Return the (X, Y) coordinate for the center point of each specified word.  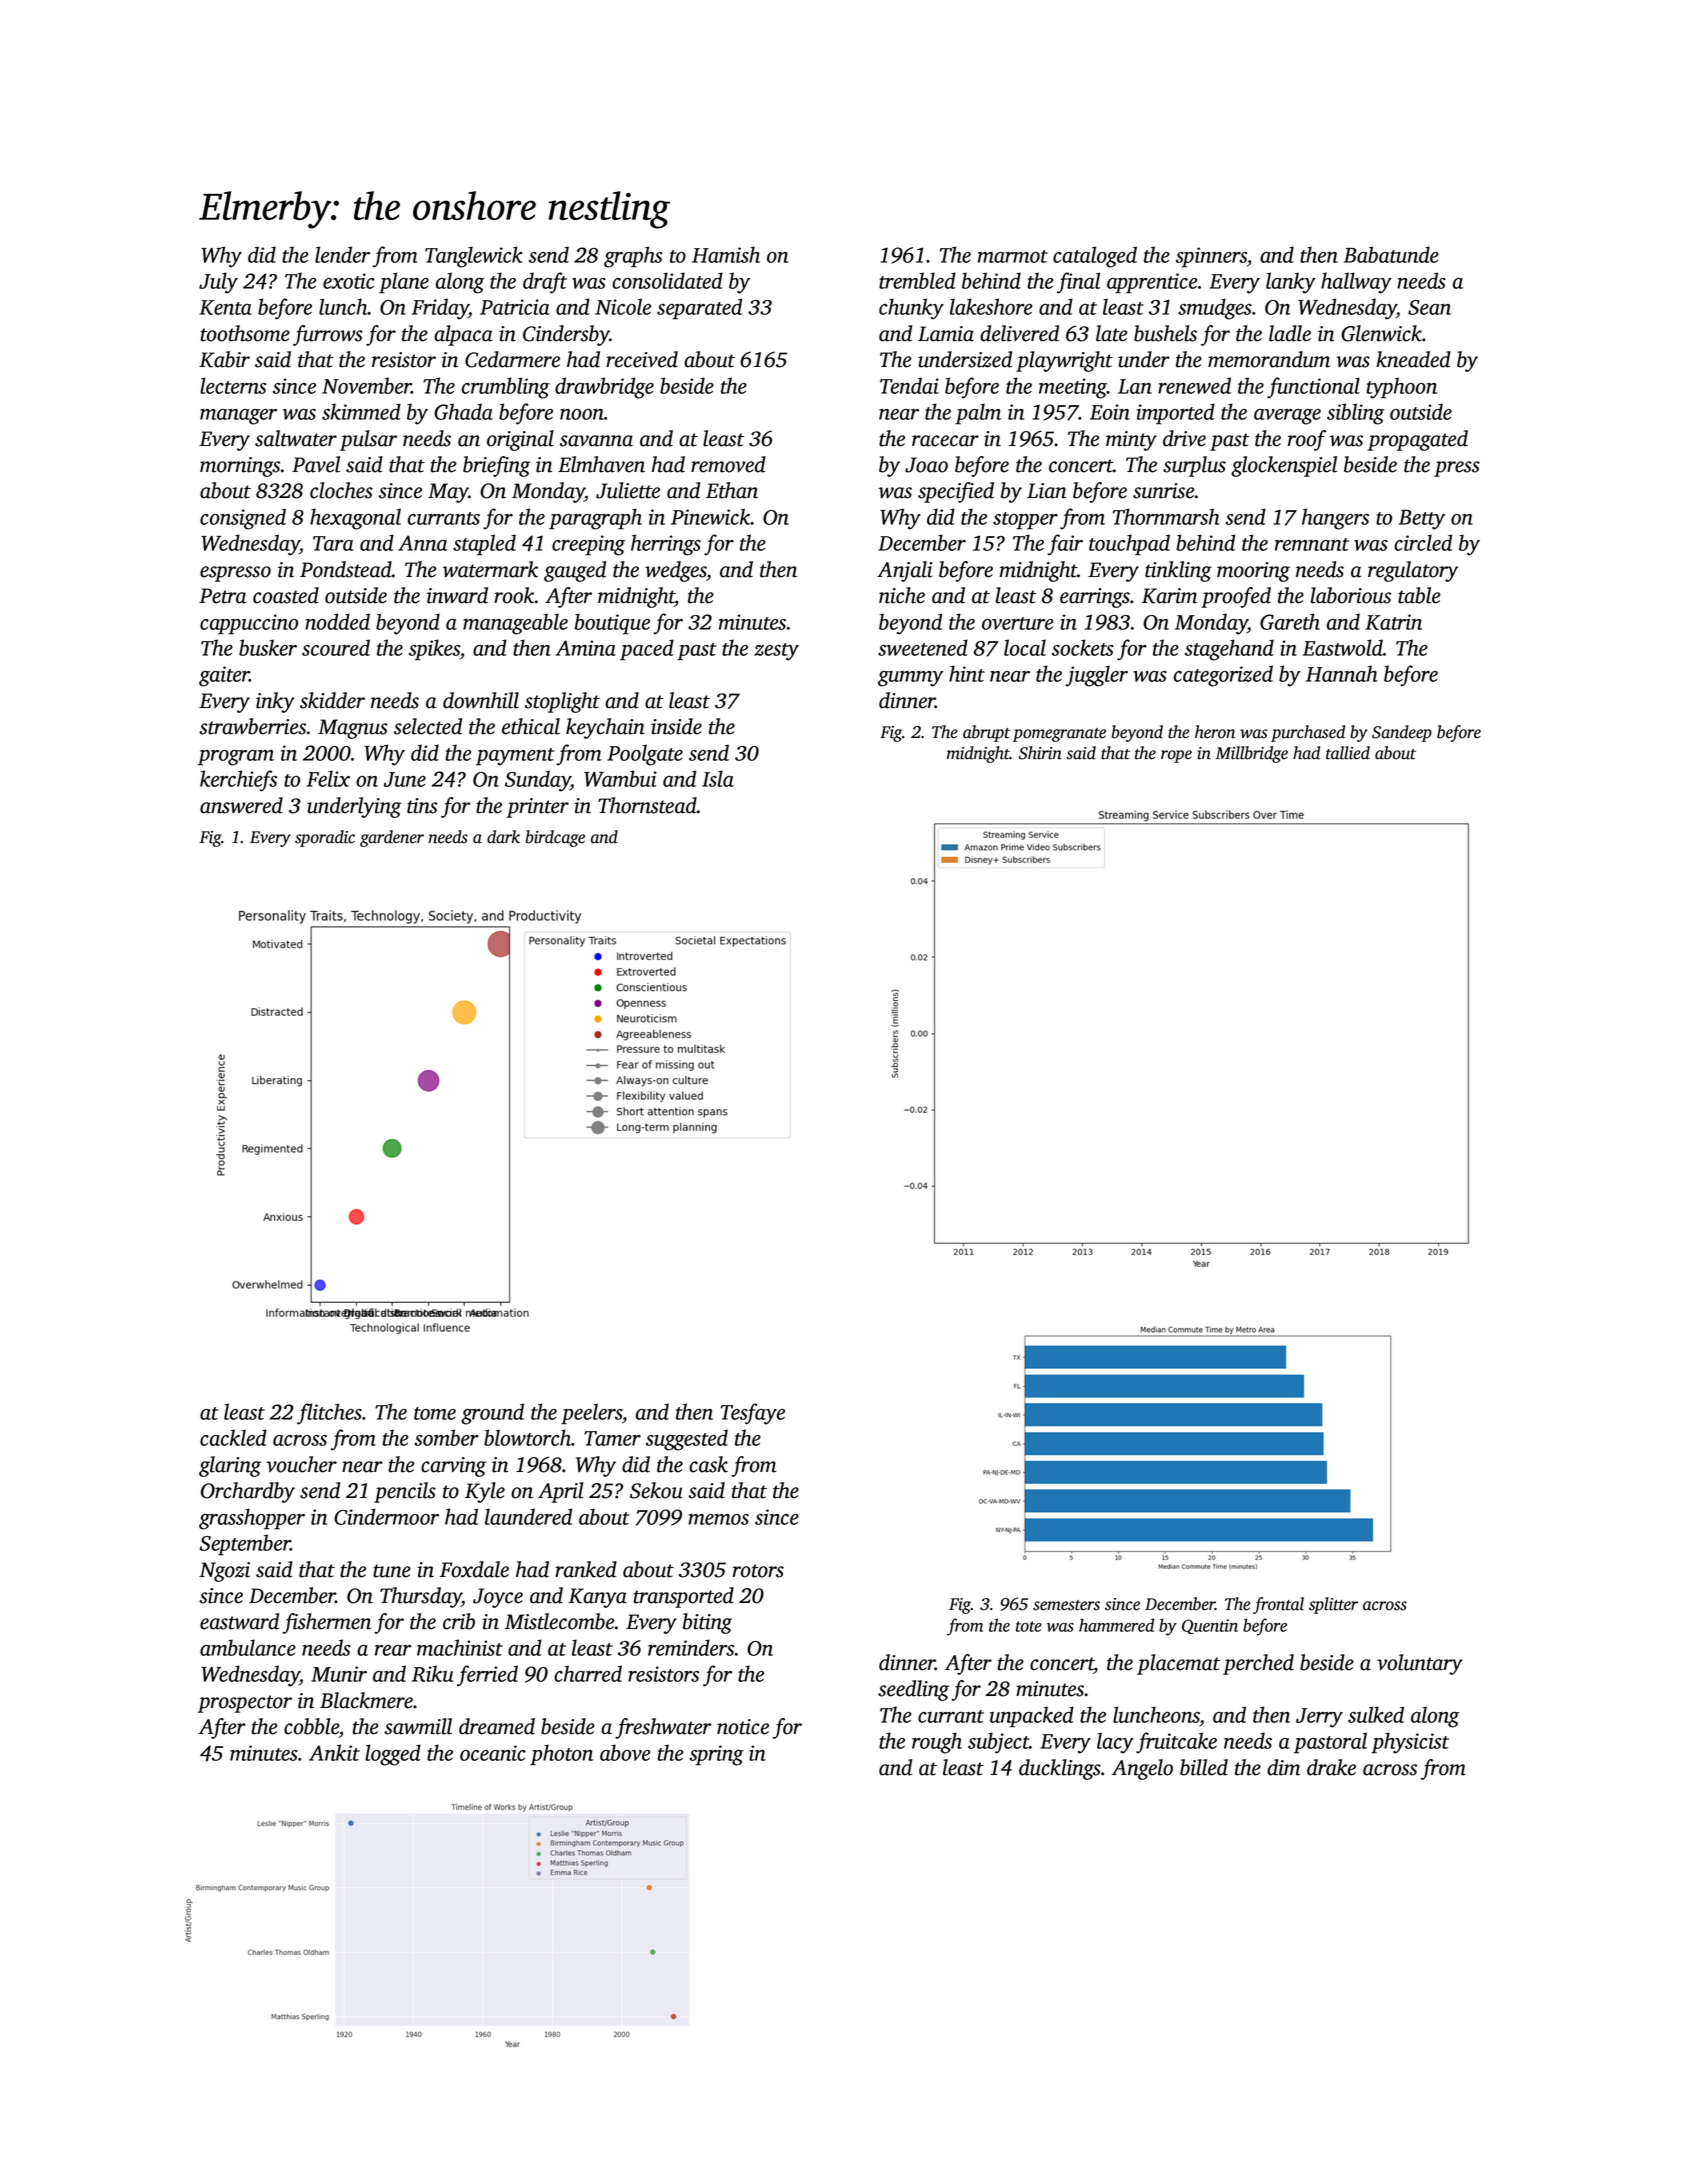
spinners (1211, 257)
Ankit (334, 1752)
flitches (329, 1414)
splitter (1333, 1605)
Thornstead (647, 805)
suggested (687, 1440)
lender (342, 254)
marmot (1013, 256)
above (625, 1752)
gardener (392, 838)
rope (1176, 756)
